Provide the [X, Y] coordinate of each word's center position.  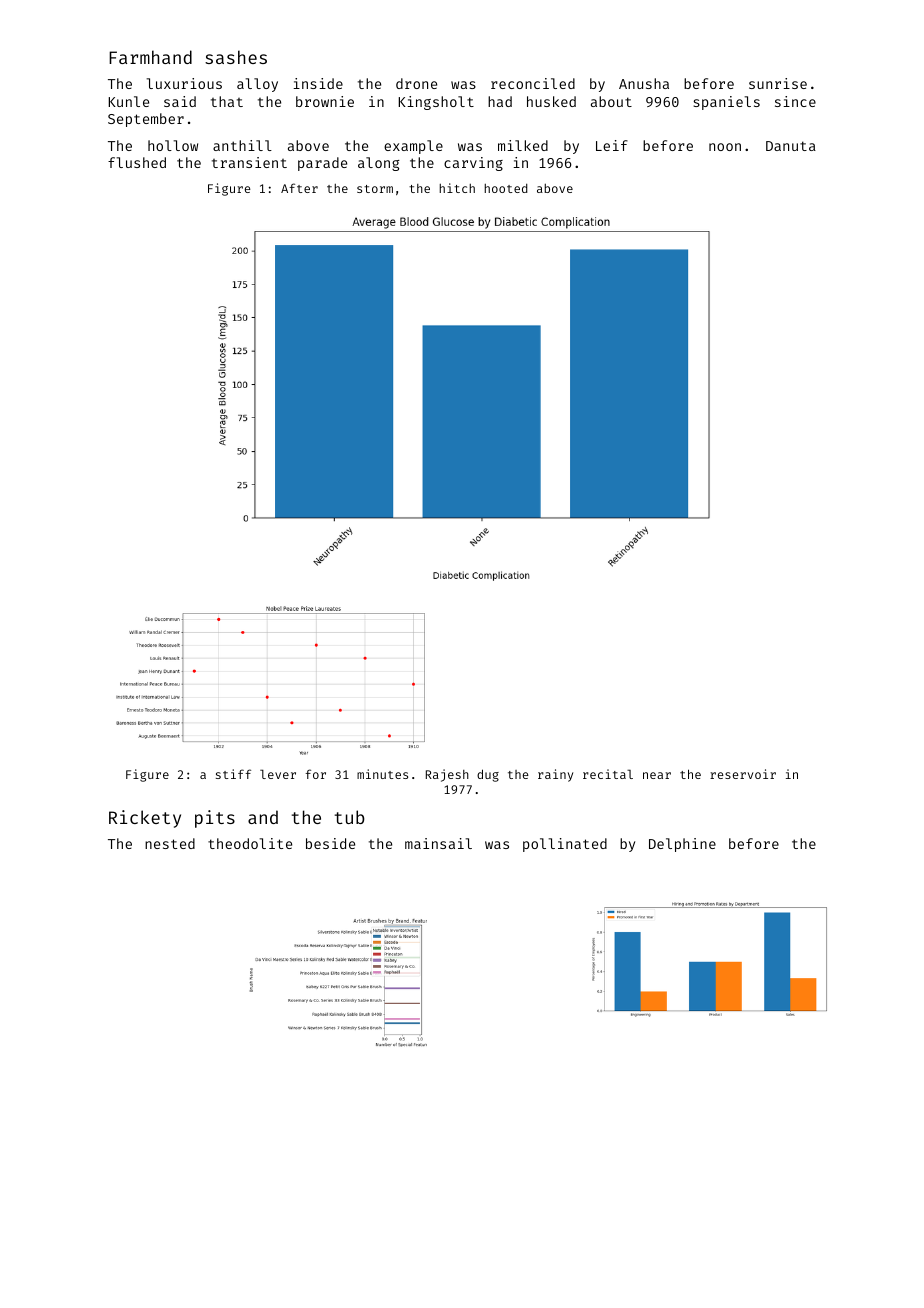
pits [215, 819]
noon [725, 147]
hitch [457, 188]
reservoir [743, 774]
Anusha [644, 83]
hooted [506, 188]
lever [278, 774]
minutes [382, 774]
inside [318, 83]
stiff [233, 774]
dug [488, 775]
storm [375, 189]
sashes [236, 57]
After [299, 188]
